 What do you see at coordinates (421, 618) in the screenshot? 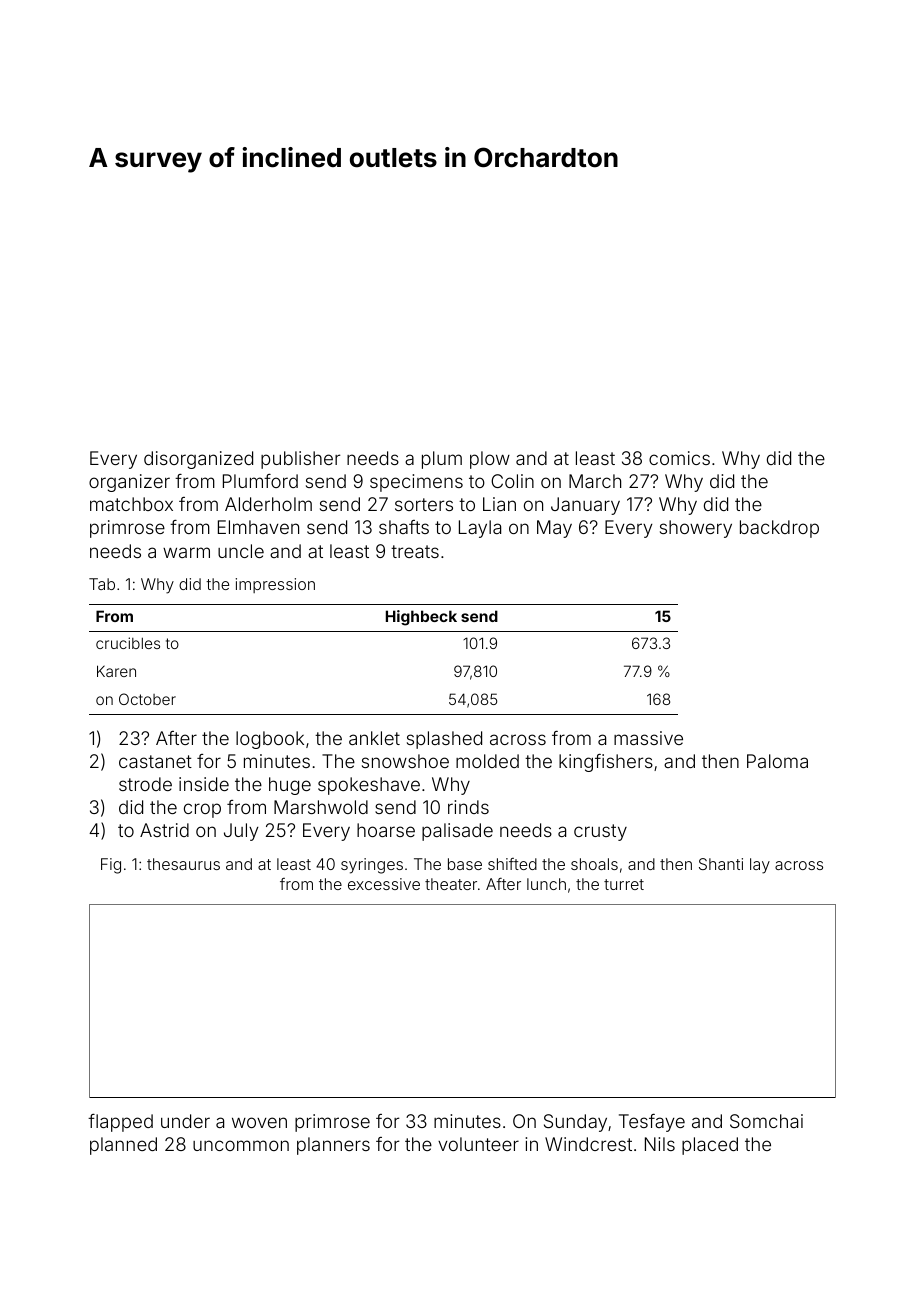
I see `Highbeck` at bounding box center [421, 618].
